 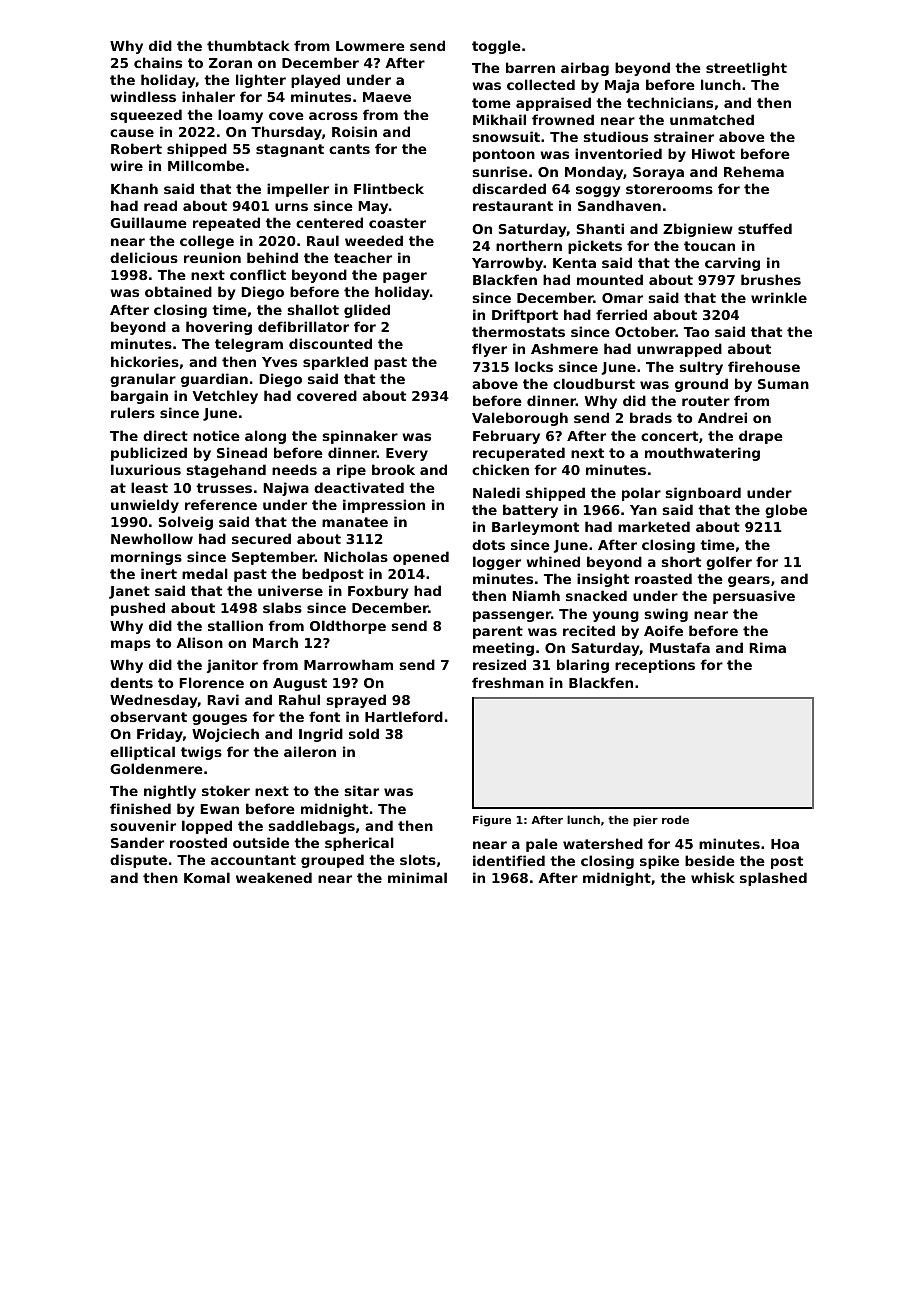 I want to click on tome, so click(x=491, y=103).
